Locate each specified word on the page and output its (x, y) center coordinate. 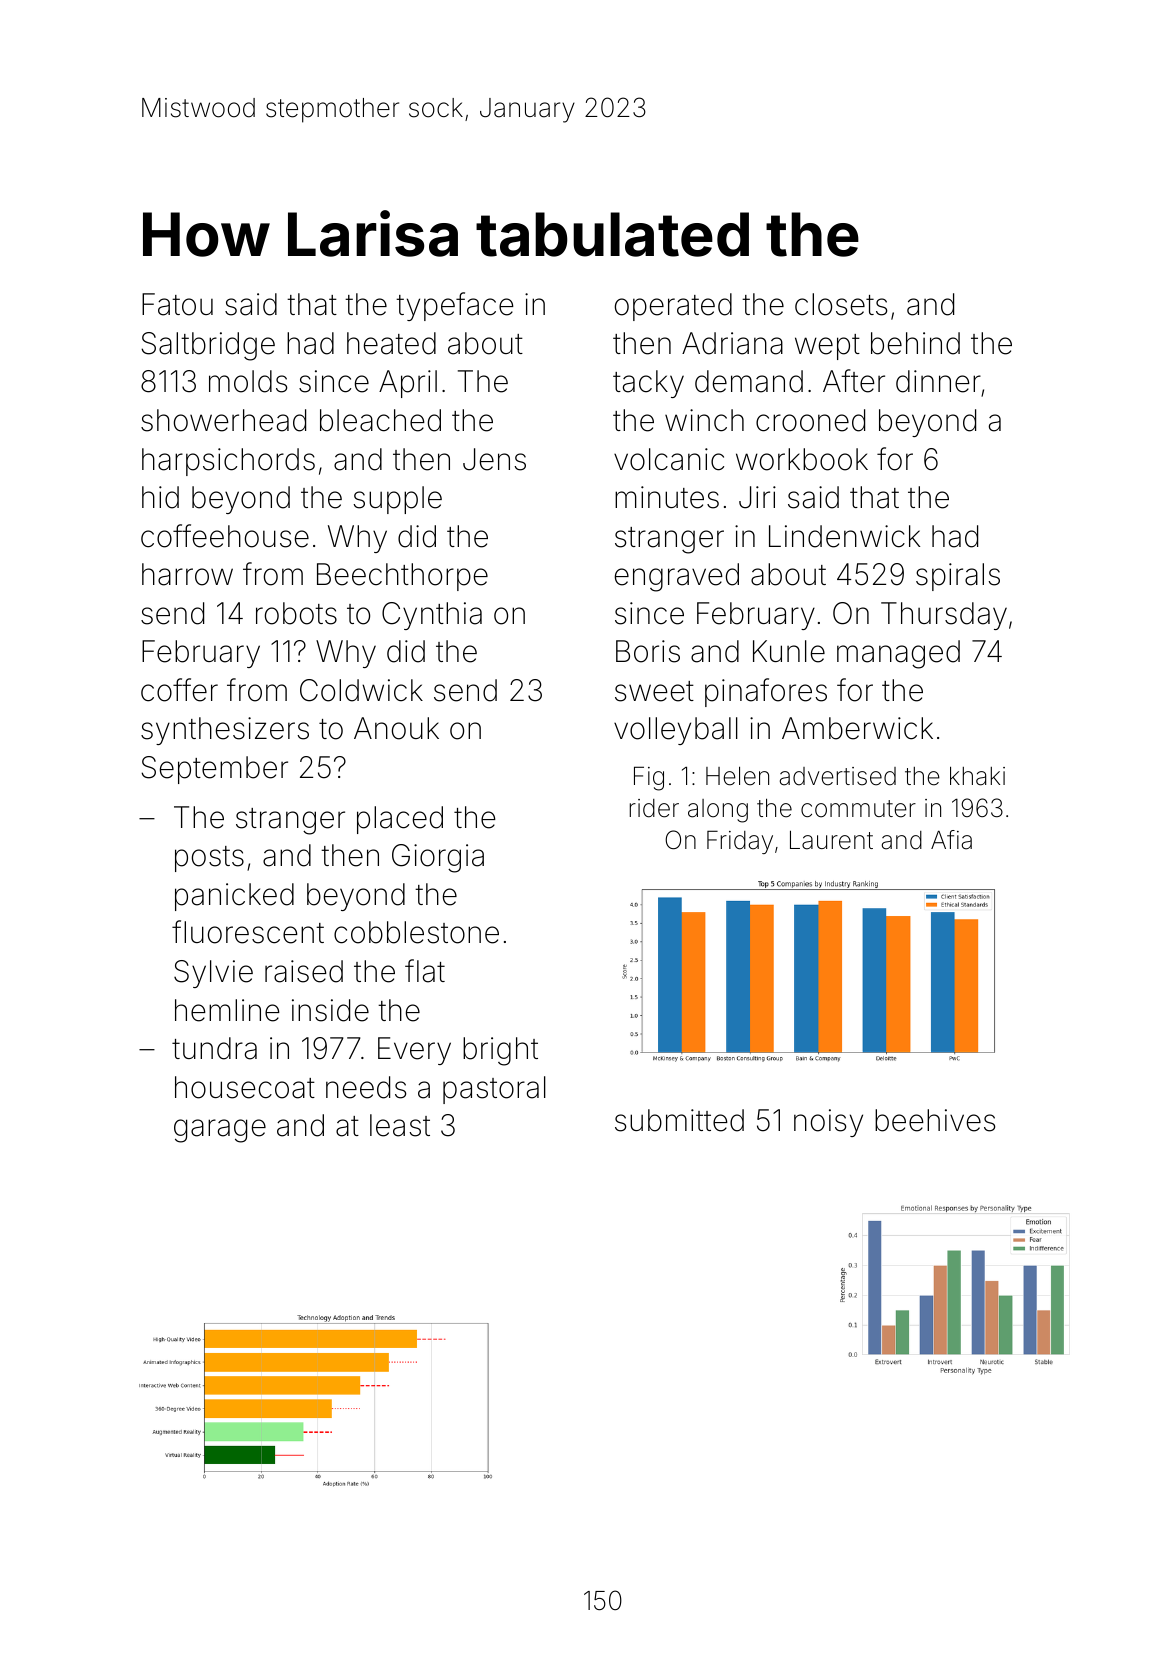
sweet (654, 691)
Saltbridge (208, 346)
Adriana (732, 343)
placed (400, 820)
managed (898, 654)
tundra (214, 1048)
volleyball (676, 731)
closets (841, 304)
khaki (977, 776)
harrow (187, 574)
